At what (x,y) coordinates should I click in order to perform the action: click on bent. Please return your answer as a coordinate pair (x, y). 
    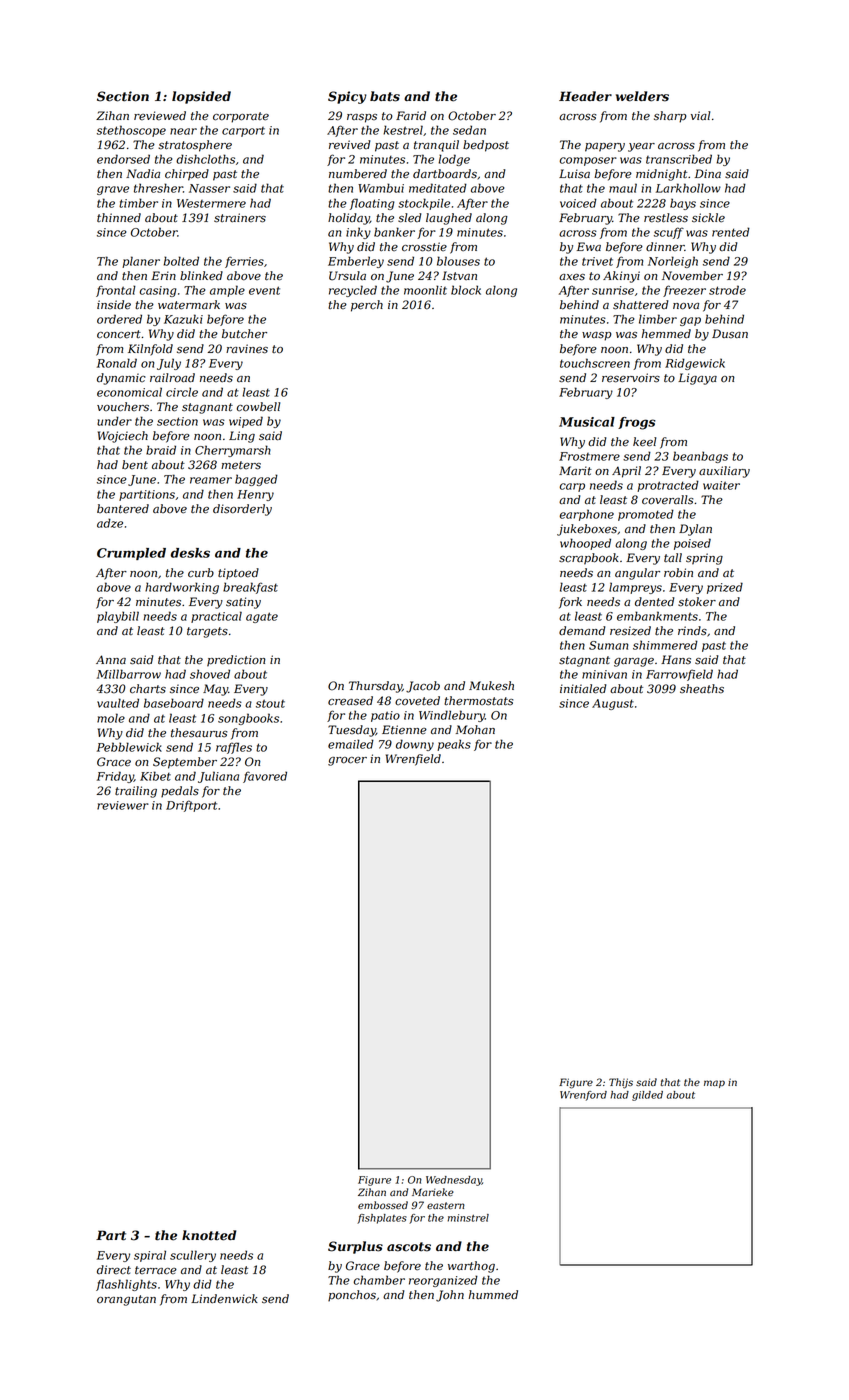
    Looking at the image, I should click on (135, 465).
